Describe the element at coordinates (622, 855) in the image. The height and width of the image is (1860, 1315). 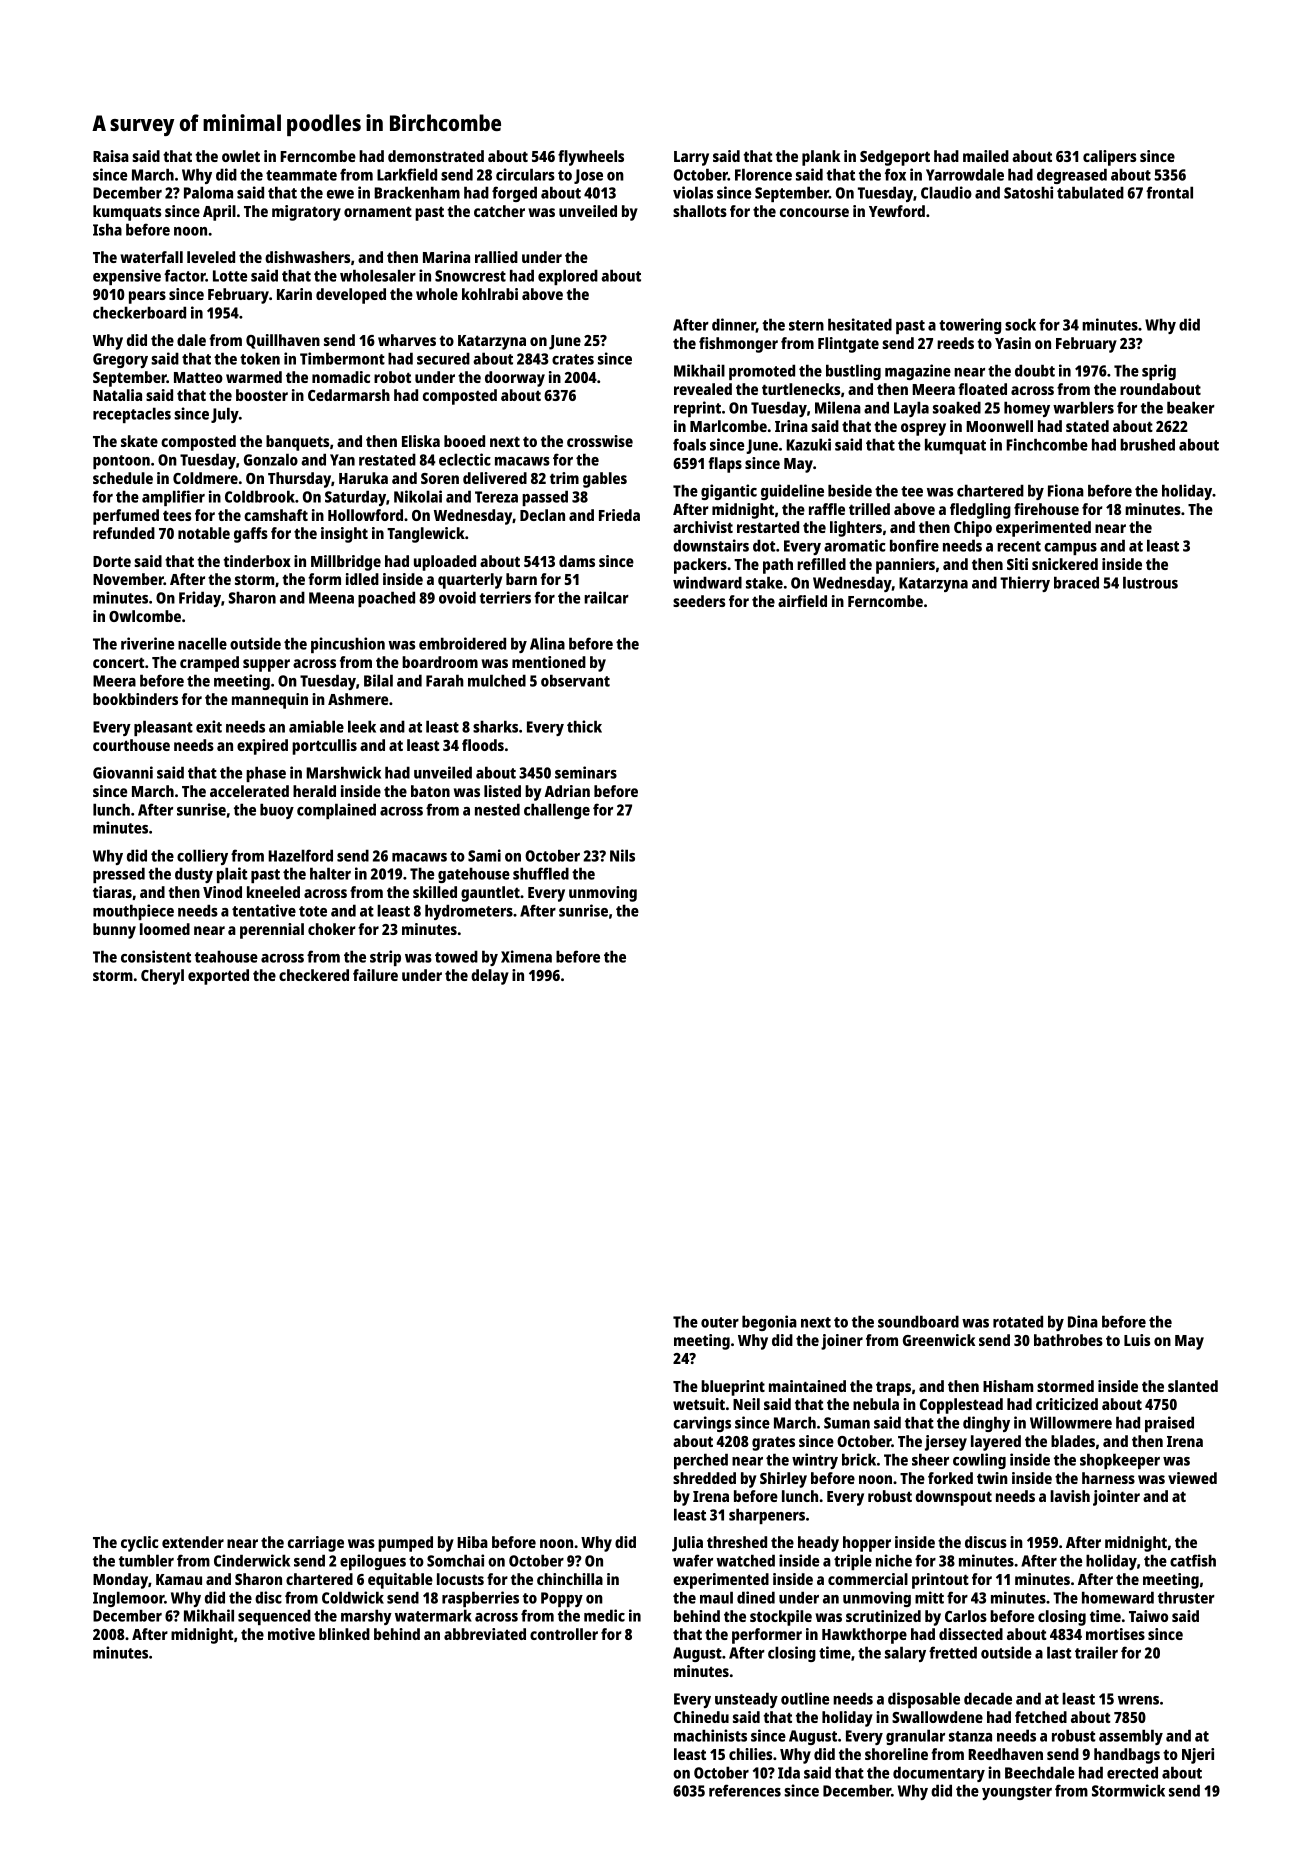
I see `Nils` at that location.
